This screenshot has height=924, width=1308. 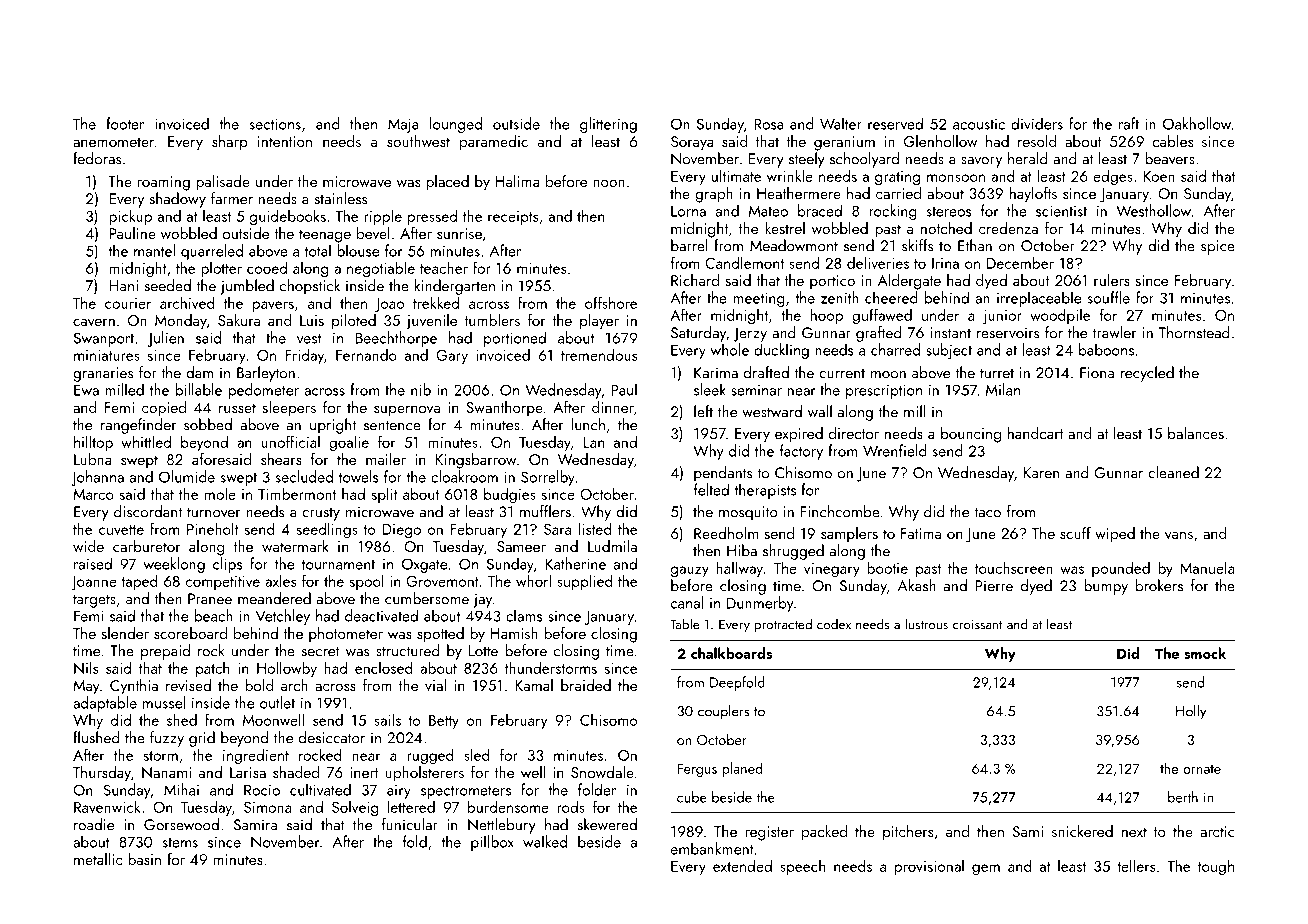 I want to click on prepaid, so click(x=165, y=652).
